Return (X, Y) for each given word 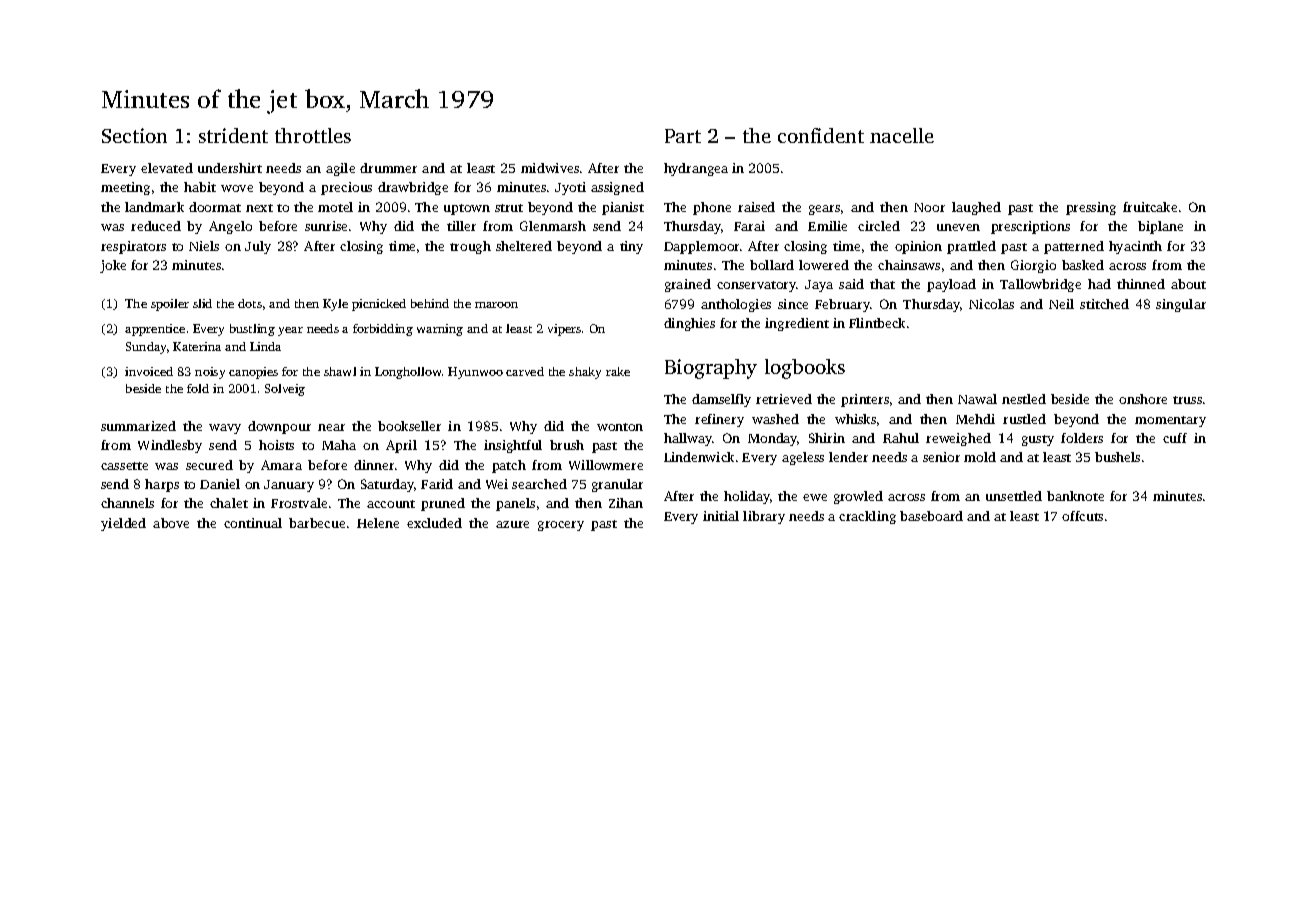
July (258, 247)
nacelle (902, 135)
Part (683, 136)
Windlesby (170, 446)
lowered (824, 265)
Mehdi (975, 419)
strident (233, 135)
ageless (803, 458)
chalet (229, 503)
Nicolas (991, 304)
